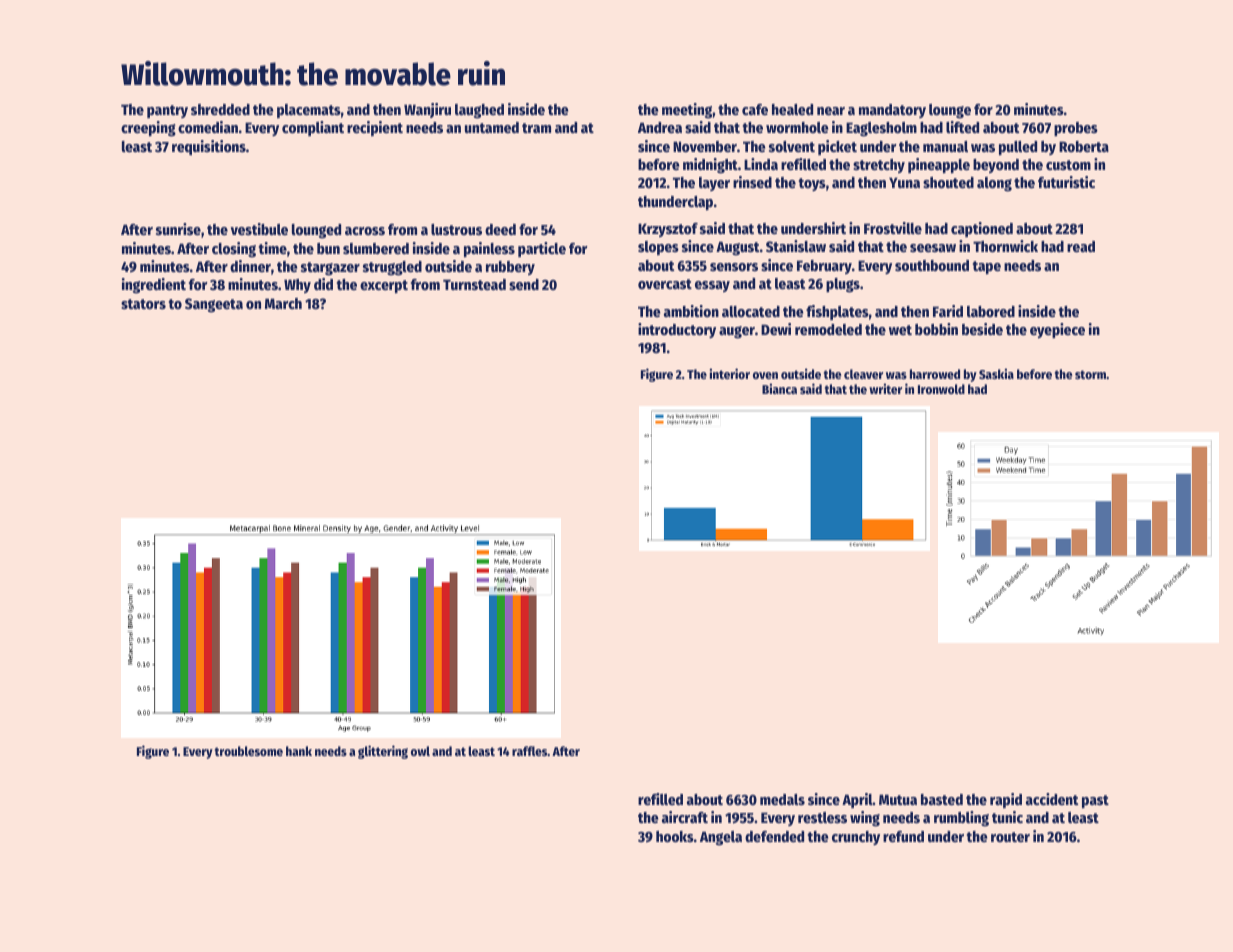  I want to click on pantry, so click(167, 111).
